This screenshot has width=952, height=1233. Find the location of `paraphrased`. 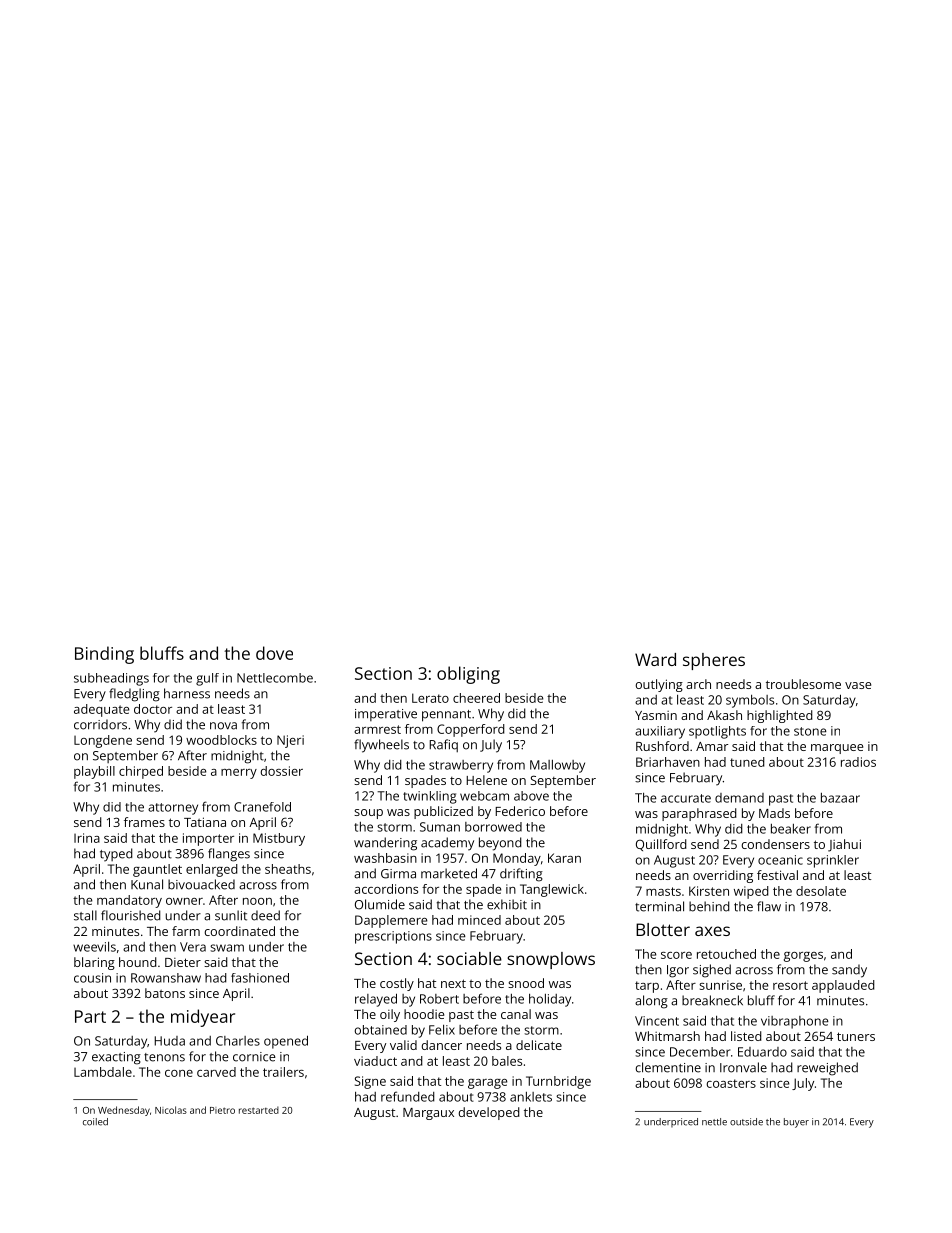

paraphrased is located at coordinates (699, 814).
